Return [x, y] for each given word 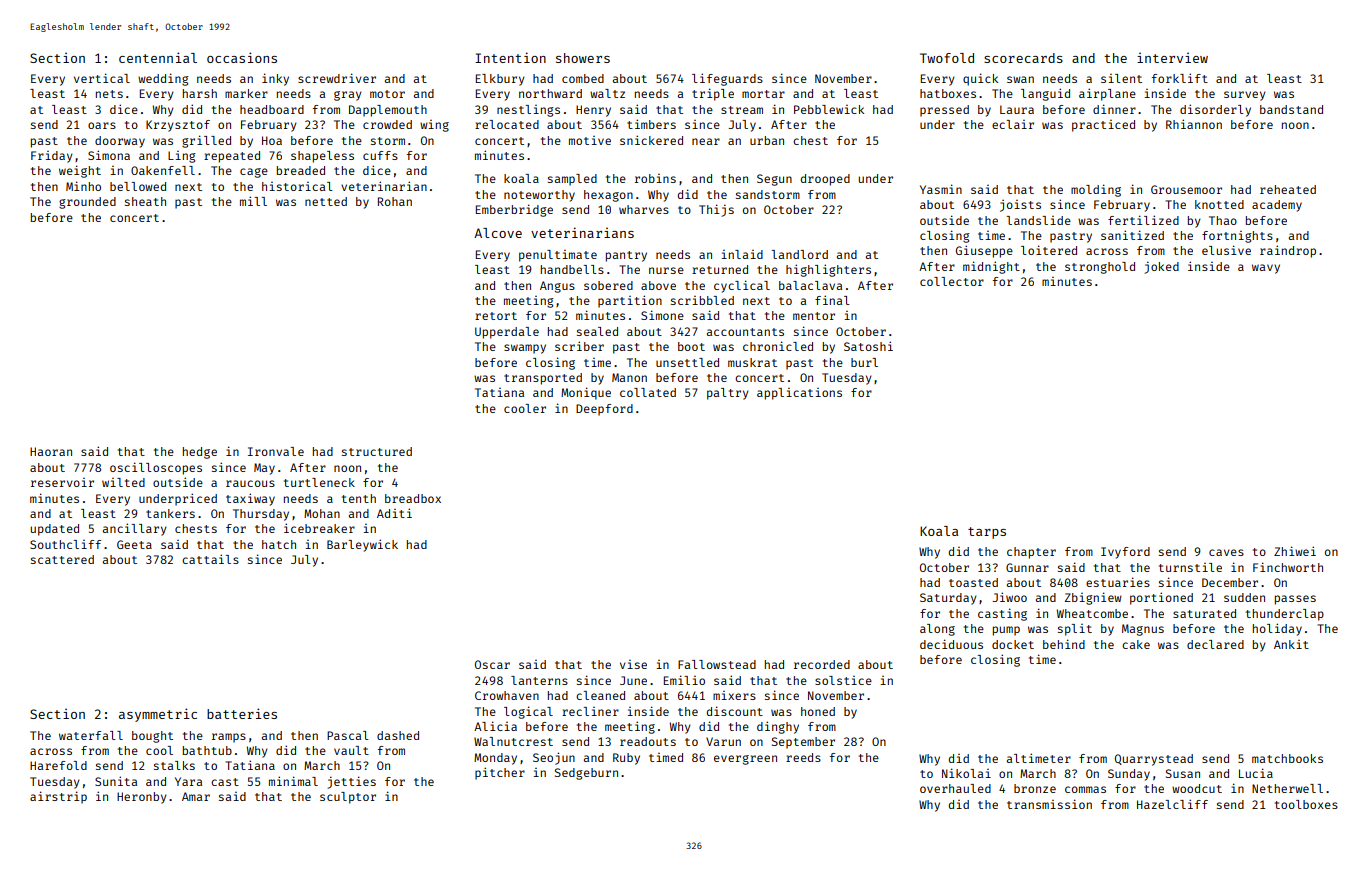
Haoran [51, 451]
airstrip [58, 797]
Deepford [604, 410]
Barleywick [362, 545]
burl [864, 362]
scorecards [1023, 58]
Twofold [947, 58]
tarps [987, 533]
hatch [279, 544]
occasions [242, 57]
